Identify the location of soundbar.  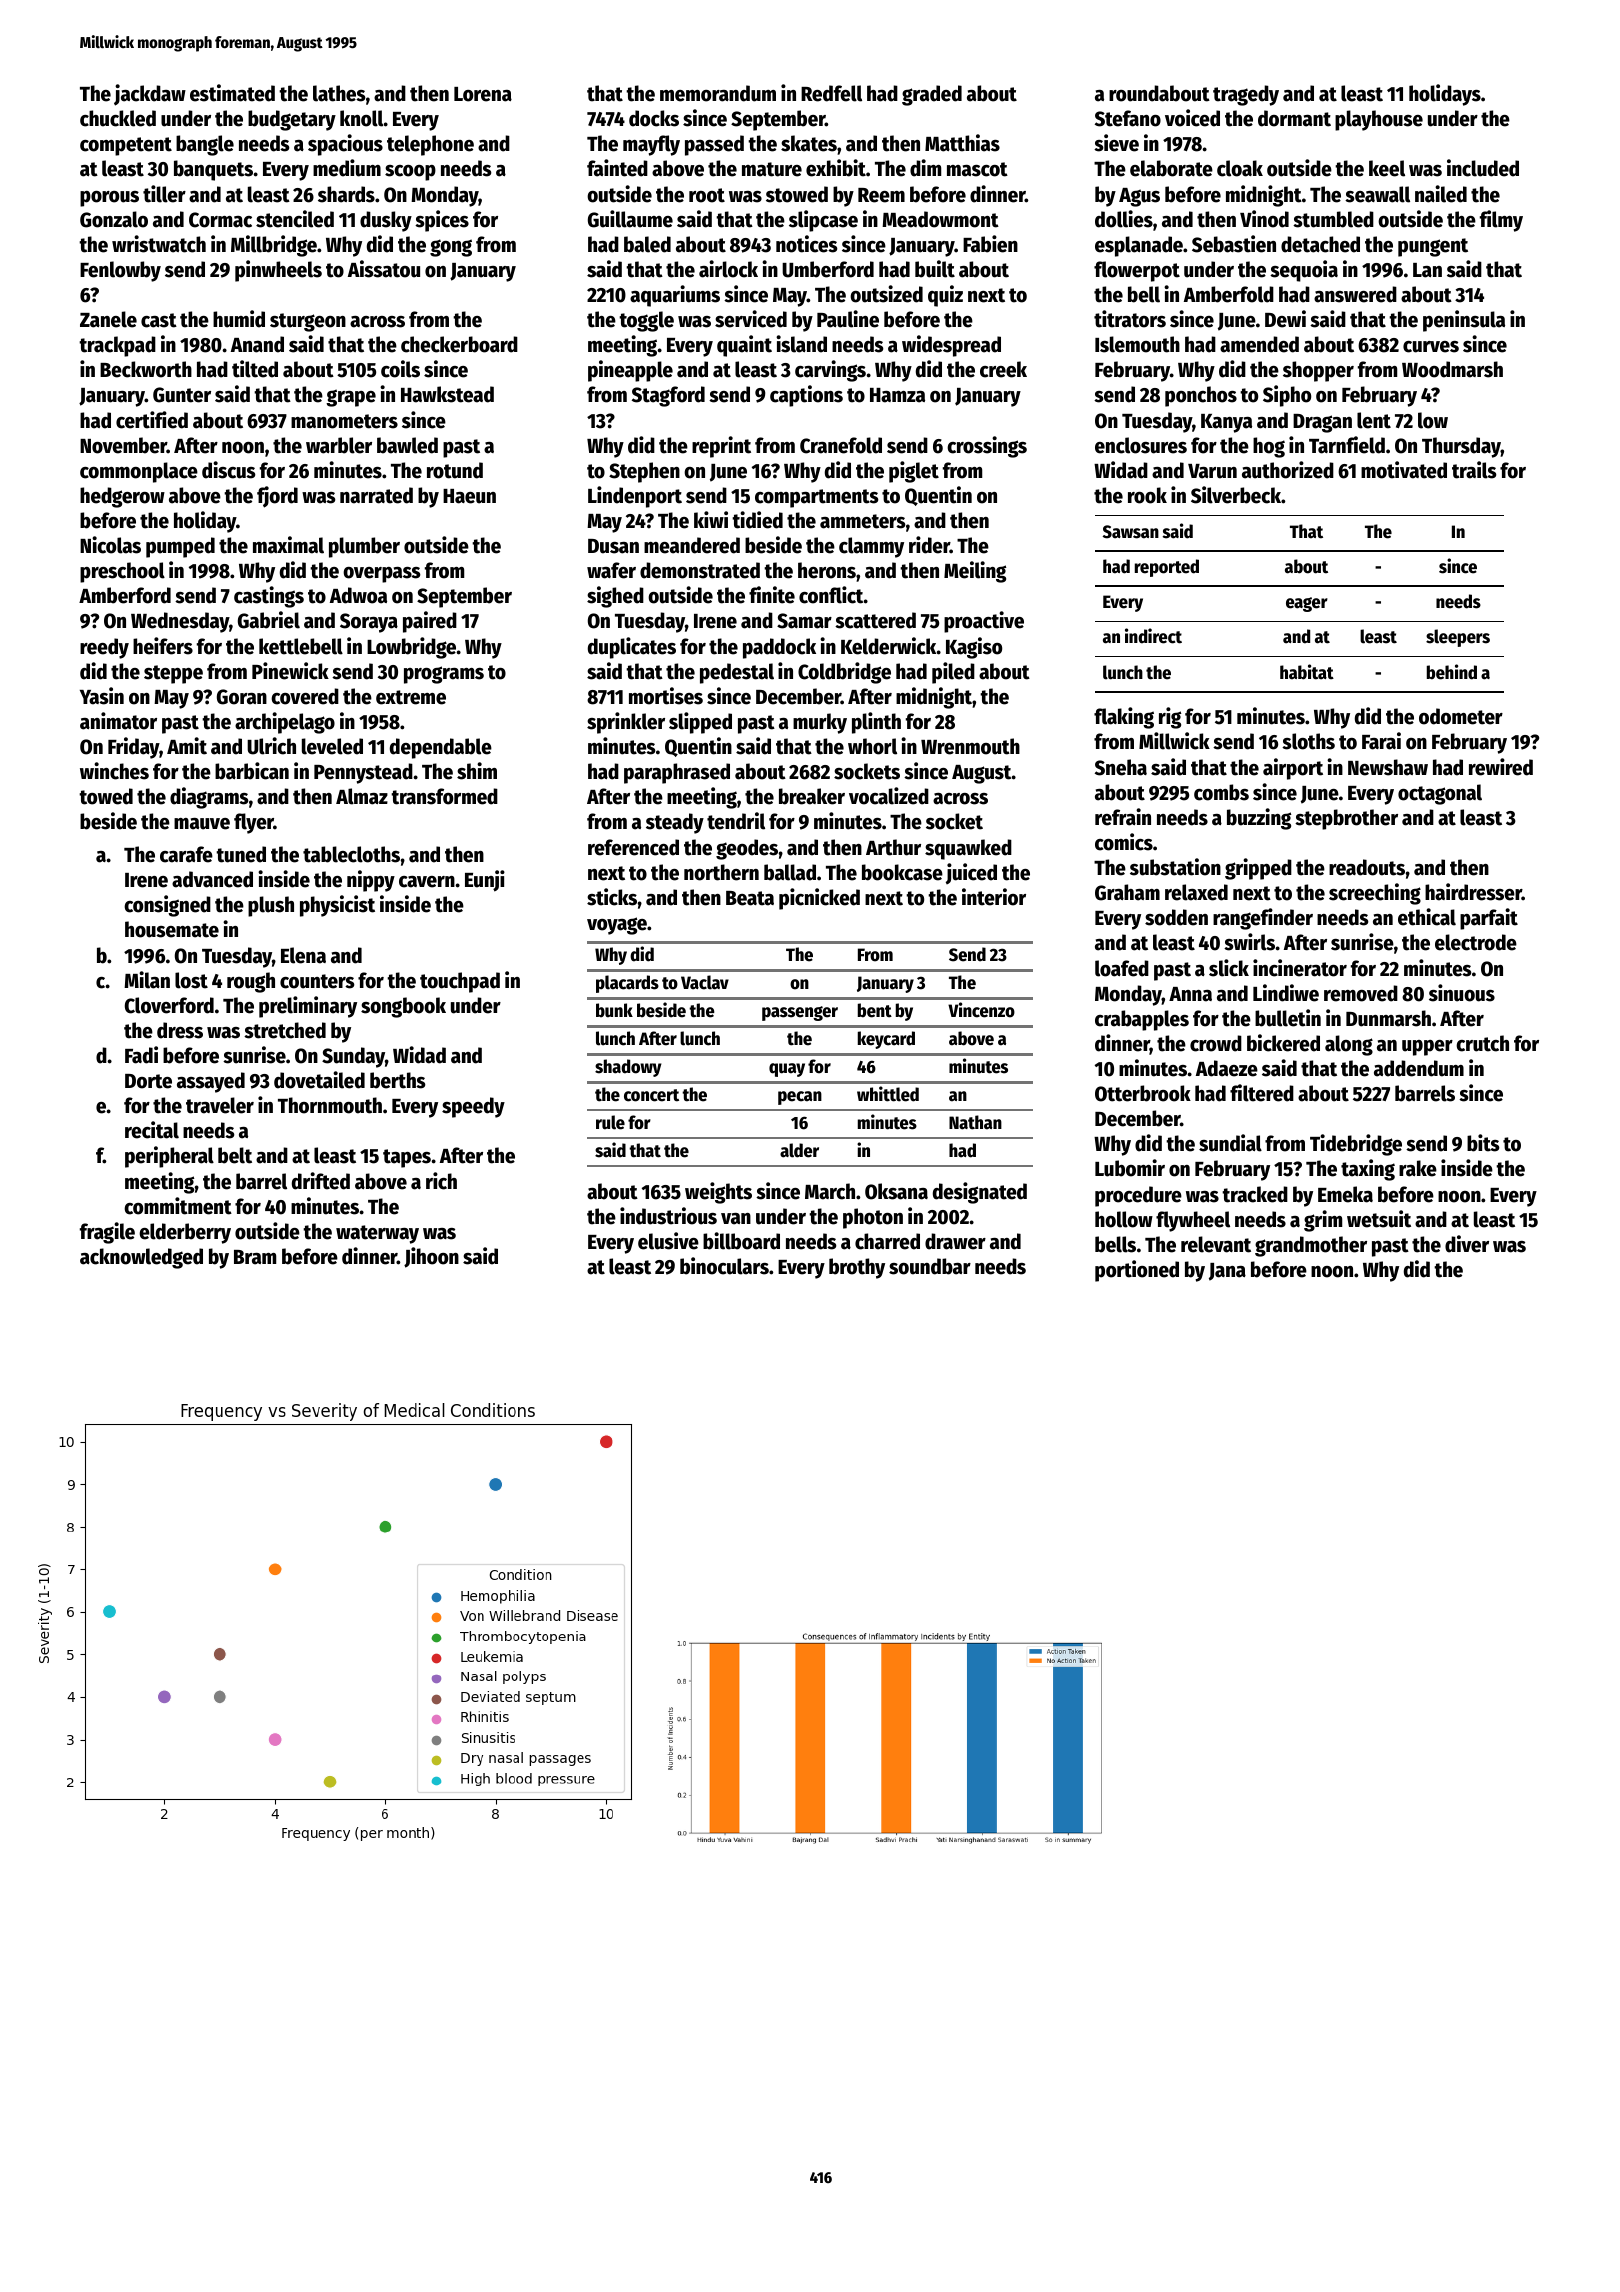
(930, 1266).
